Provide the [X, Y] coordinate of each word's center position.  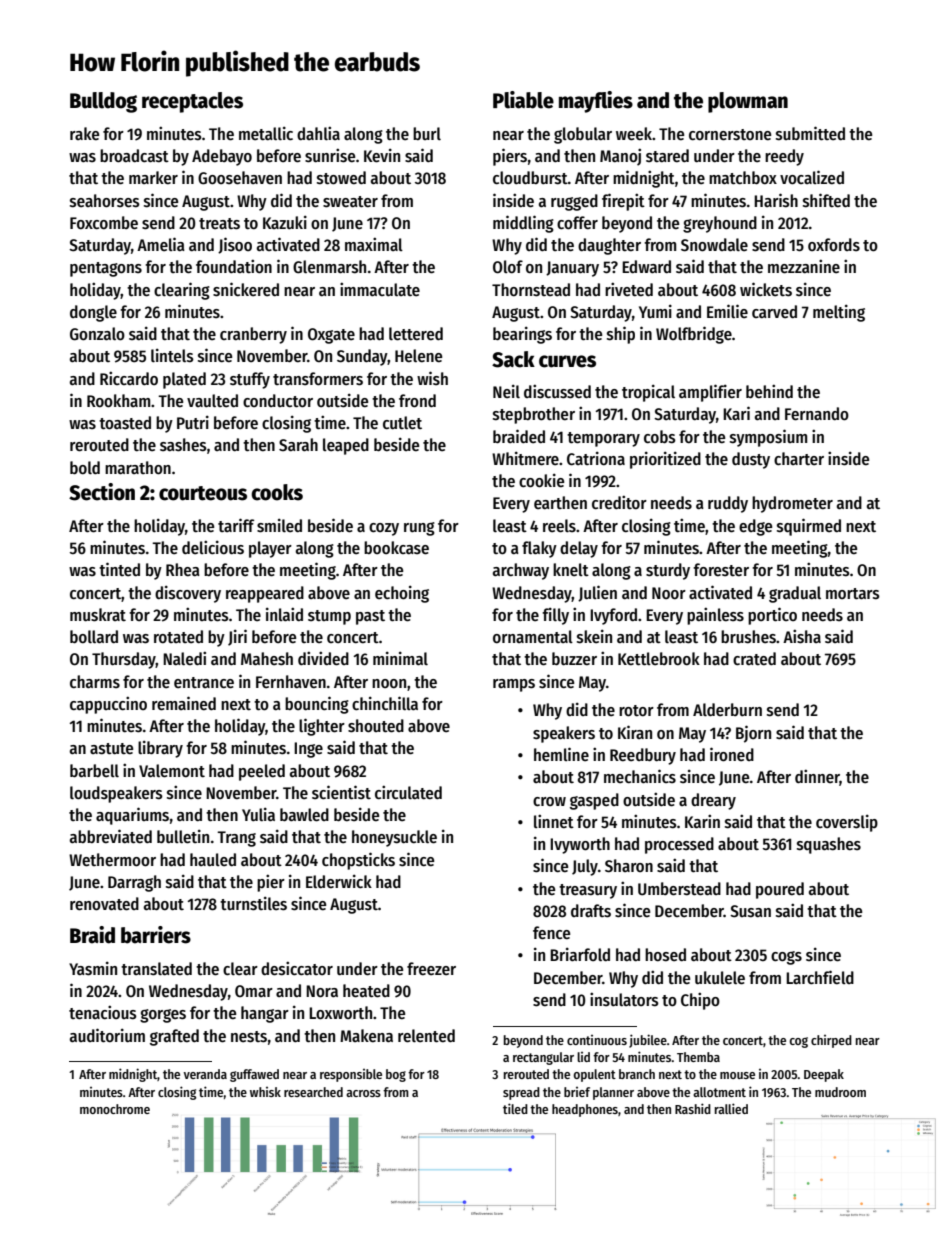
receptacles [192, 102]
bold [85, 468]
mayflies [596, 102]
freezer [431, 969]
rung [419, 529]
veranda [205, 1074]
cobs [660, 437]
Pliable [523, 100]
